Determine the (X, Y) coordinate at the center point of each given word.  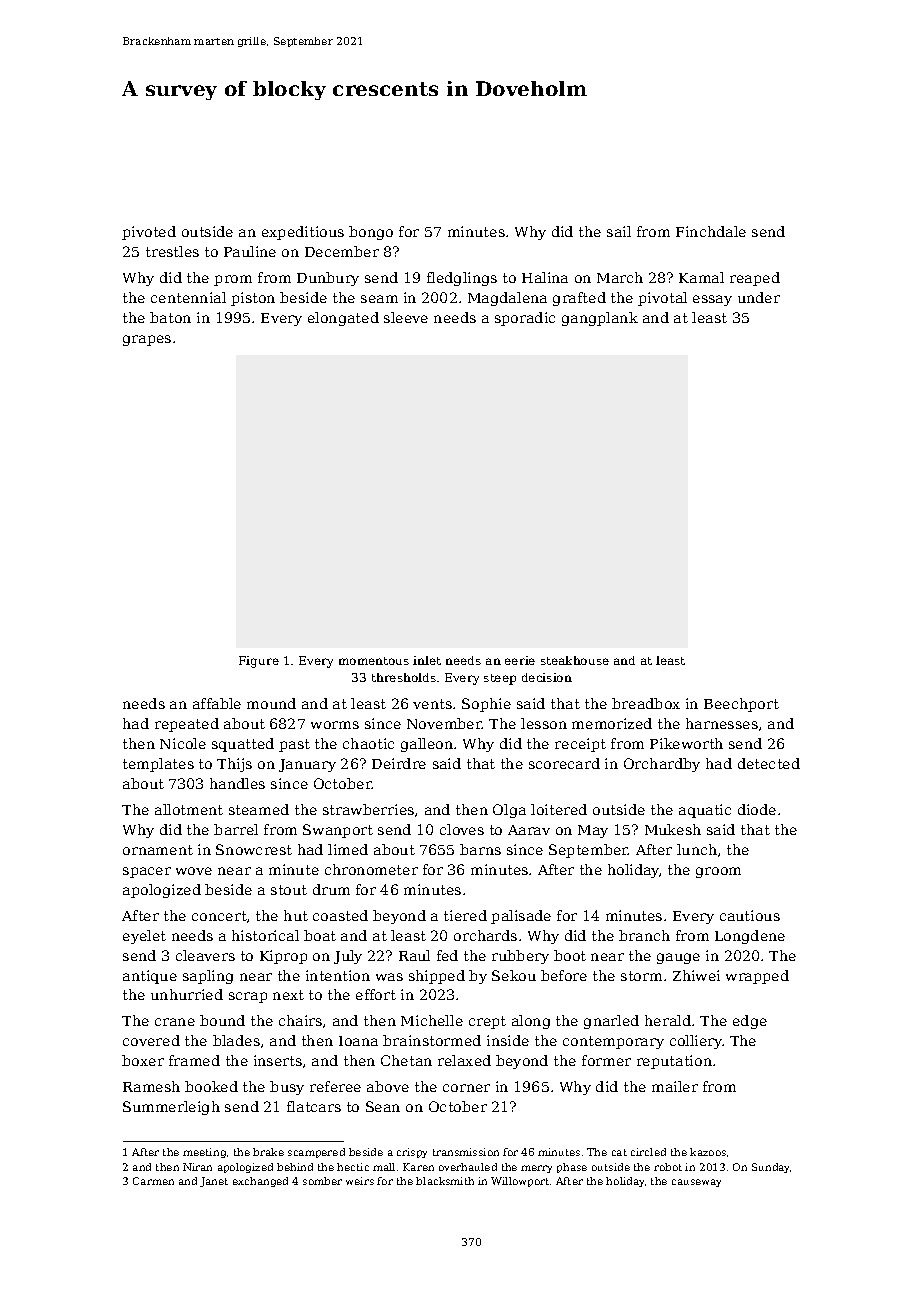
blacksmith (445, 1181)
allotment (189, 809)
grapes (147, 340)
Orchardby (662, 765)
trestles (172, 251)
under (759, 297)
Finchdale (711, 231)
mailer (675, 1086)
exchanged (260, 1182)
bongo (371, 233)
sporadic (525, 319)
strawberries (368, 809)
